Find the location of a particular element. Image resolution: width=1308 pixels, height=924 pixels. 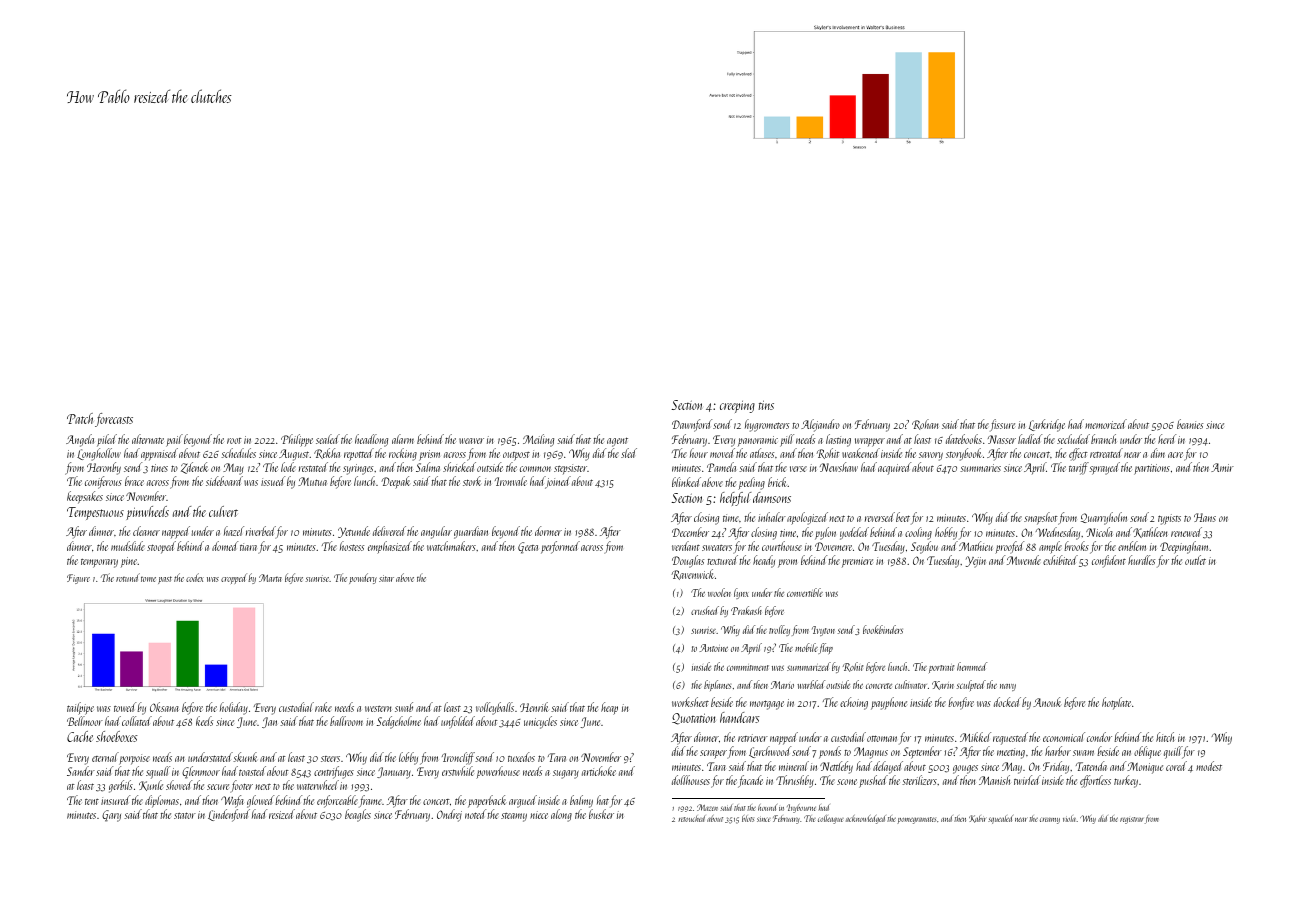

rake is located at coordinates (323, 707).
